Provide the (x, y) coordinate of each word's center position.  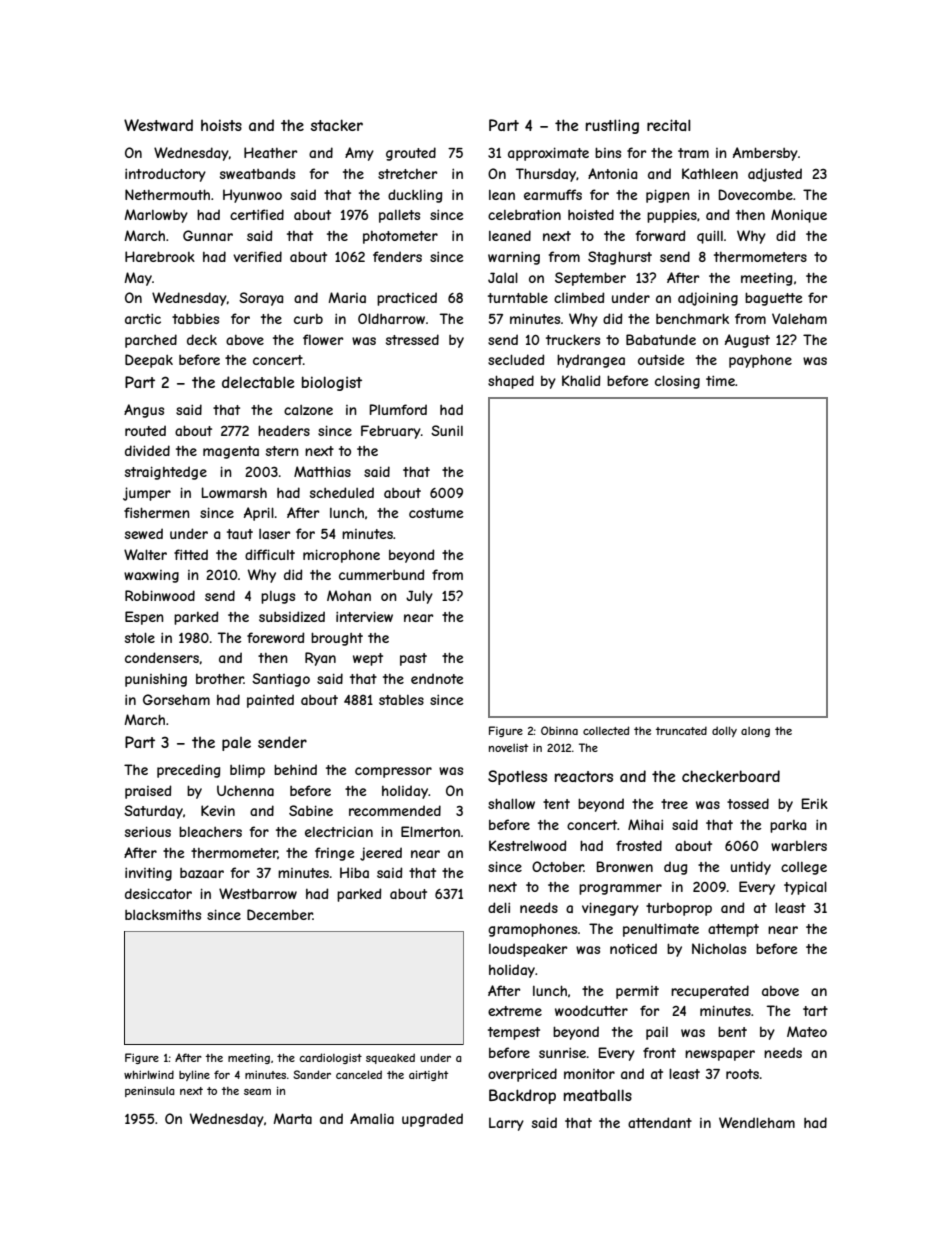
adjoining (708, 299)
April (259, 514)
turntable (518, 297)
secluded (516, 359)
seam (257, 1092)
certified (257, 214)
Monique (799, 216)
